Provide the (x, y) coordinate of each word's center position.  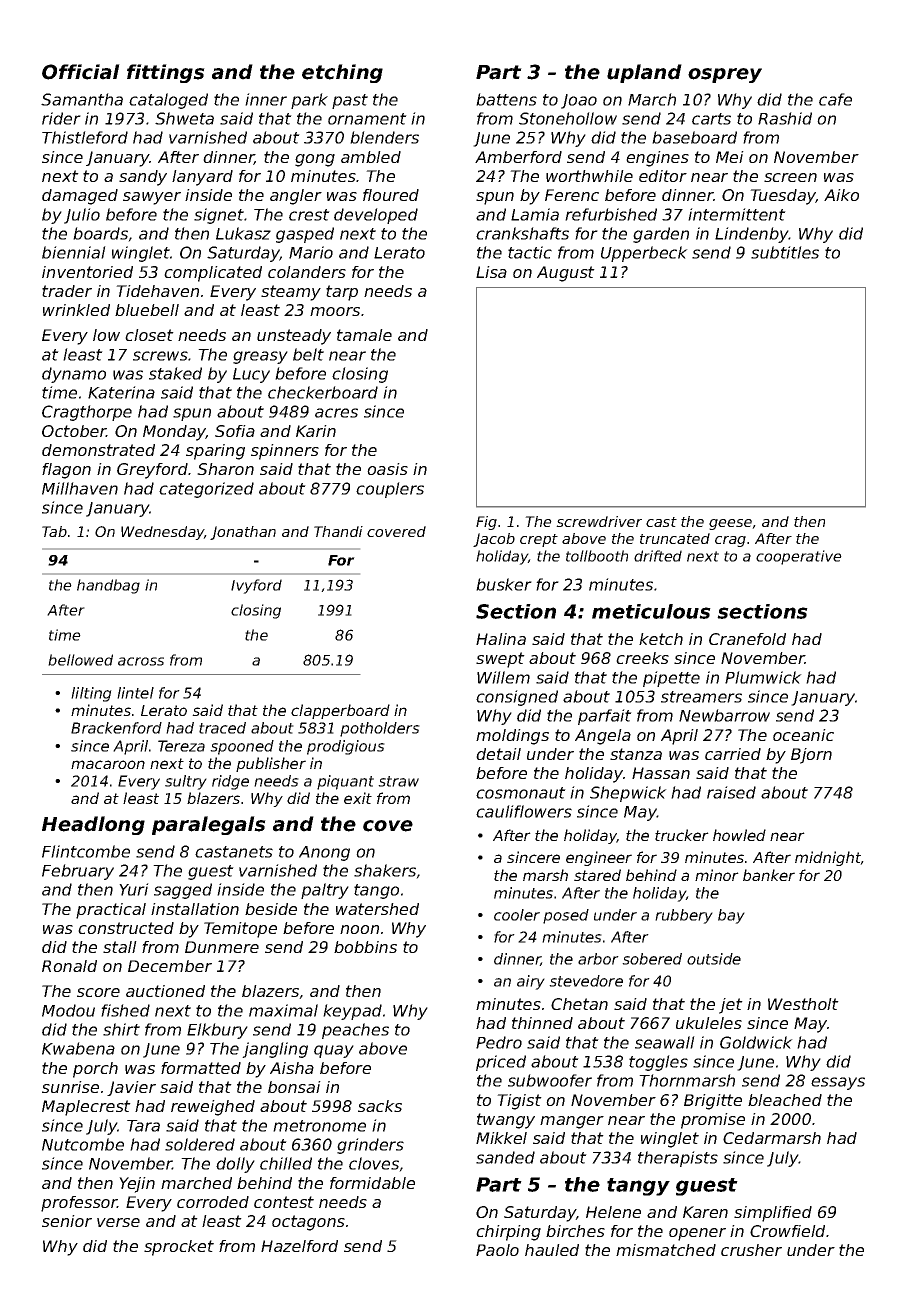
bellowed (80, 660)
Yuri (134, 889)
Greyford (152, 471)
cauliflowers (524, 811)
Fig (486, 523)
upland (644, 73)
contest (284, 1202)
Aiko (841, 195)
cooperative (799, 557)
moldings (512, 737)
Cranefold (747, 639)
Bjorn (811, 756)
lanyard (202, 178)
